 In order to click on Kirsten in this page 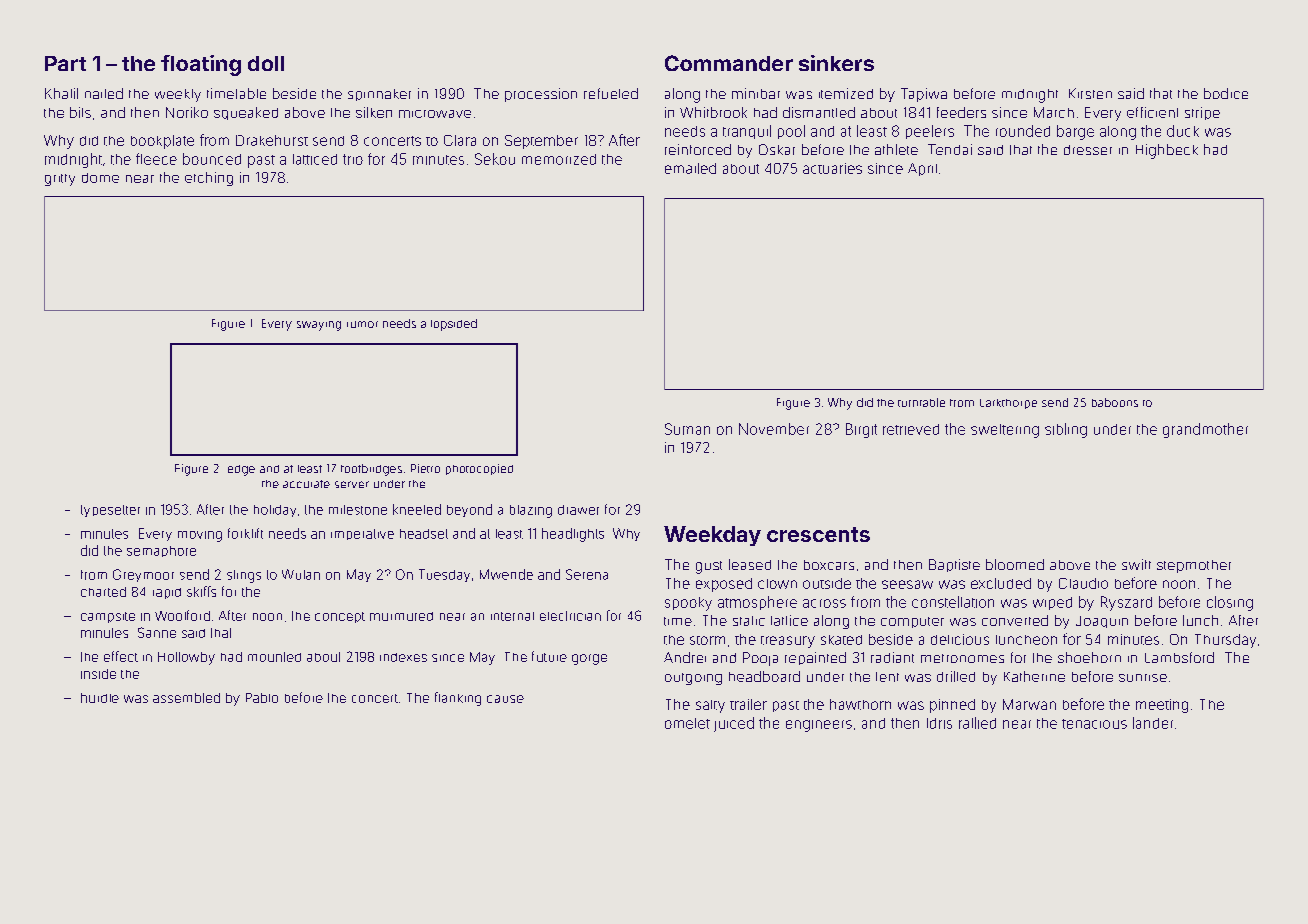, I will do `click(1090, 93)`.
